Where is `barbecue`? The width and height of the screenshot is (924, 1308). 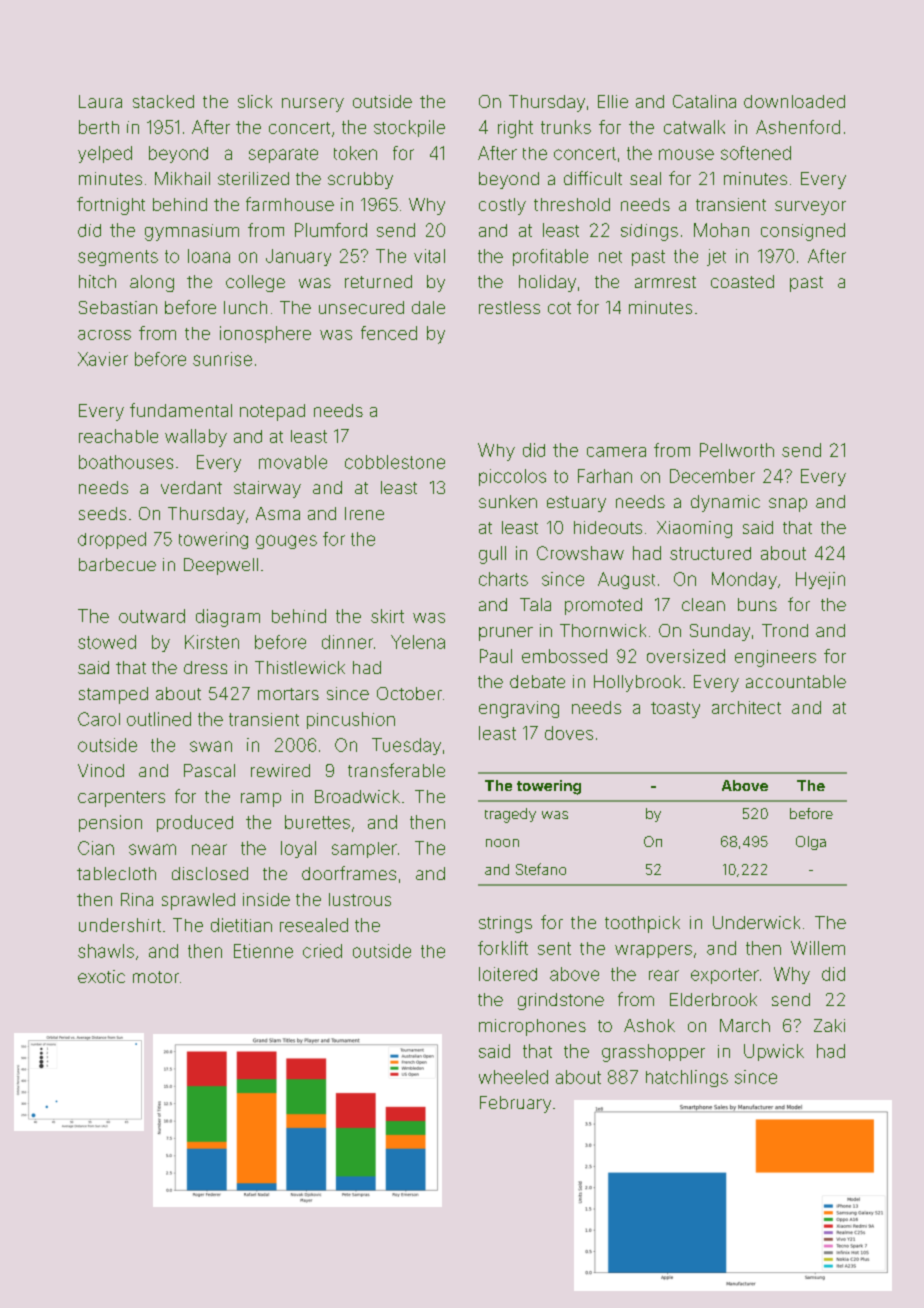
barbecue is located at coordinates (117, 564).
